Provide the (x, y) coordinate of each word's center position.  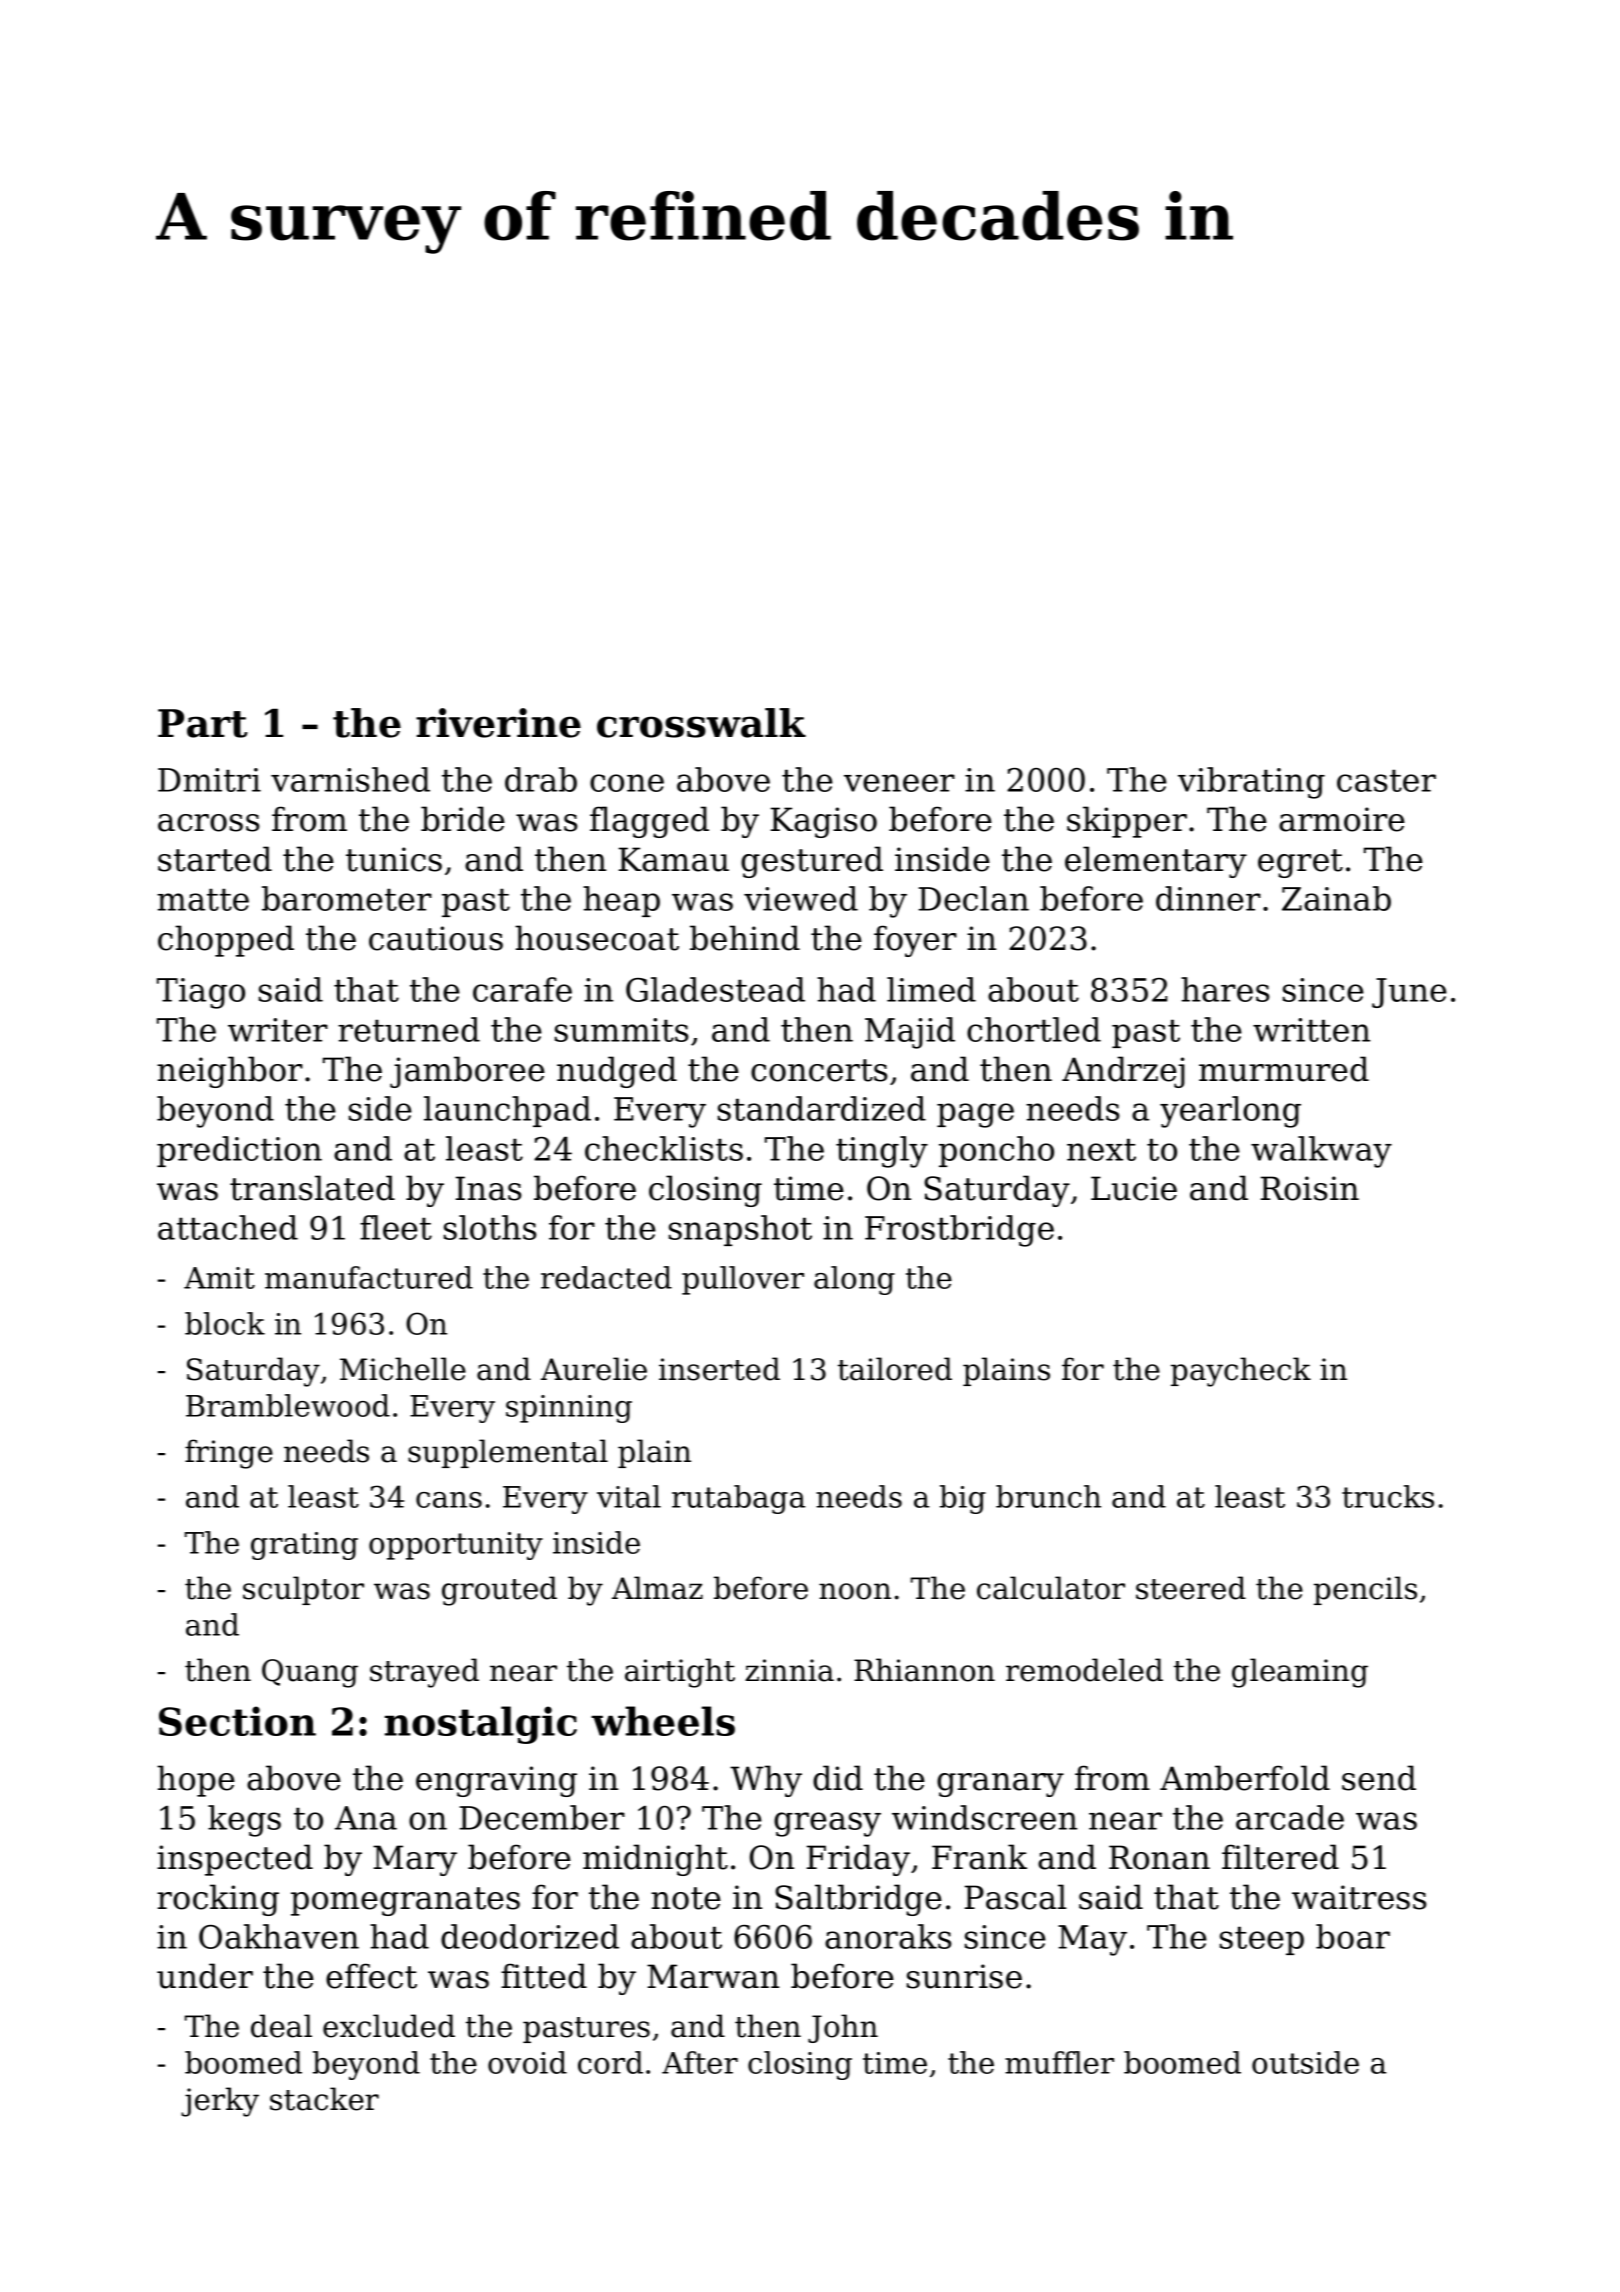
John (843, 2028)
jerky (220, 2102)
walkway (1321, 1152)
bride (463, 819)
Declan (974, 898)
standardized (822, 1108)
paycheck (1241, 1372)
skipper (1127, 822)
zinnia (789, 1670)
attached (228, 1227)
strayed (424, 1673)
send (1379, 1778)
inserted (719, 1369)
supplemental (508, 1453)
